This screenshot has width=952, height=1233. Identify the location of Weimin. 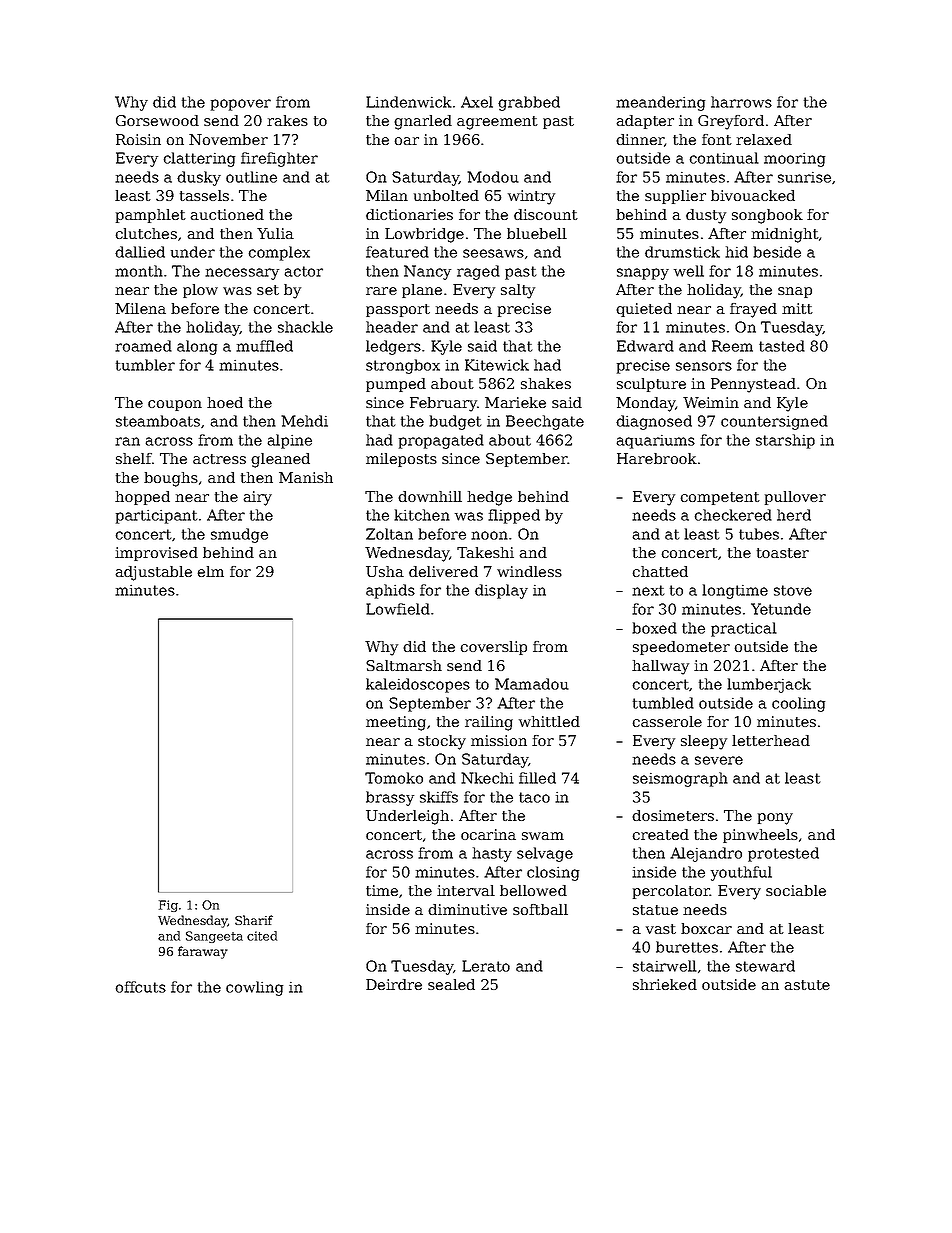
(711, 402).
